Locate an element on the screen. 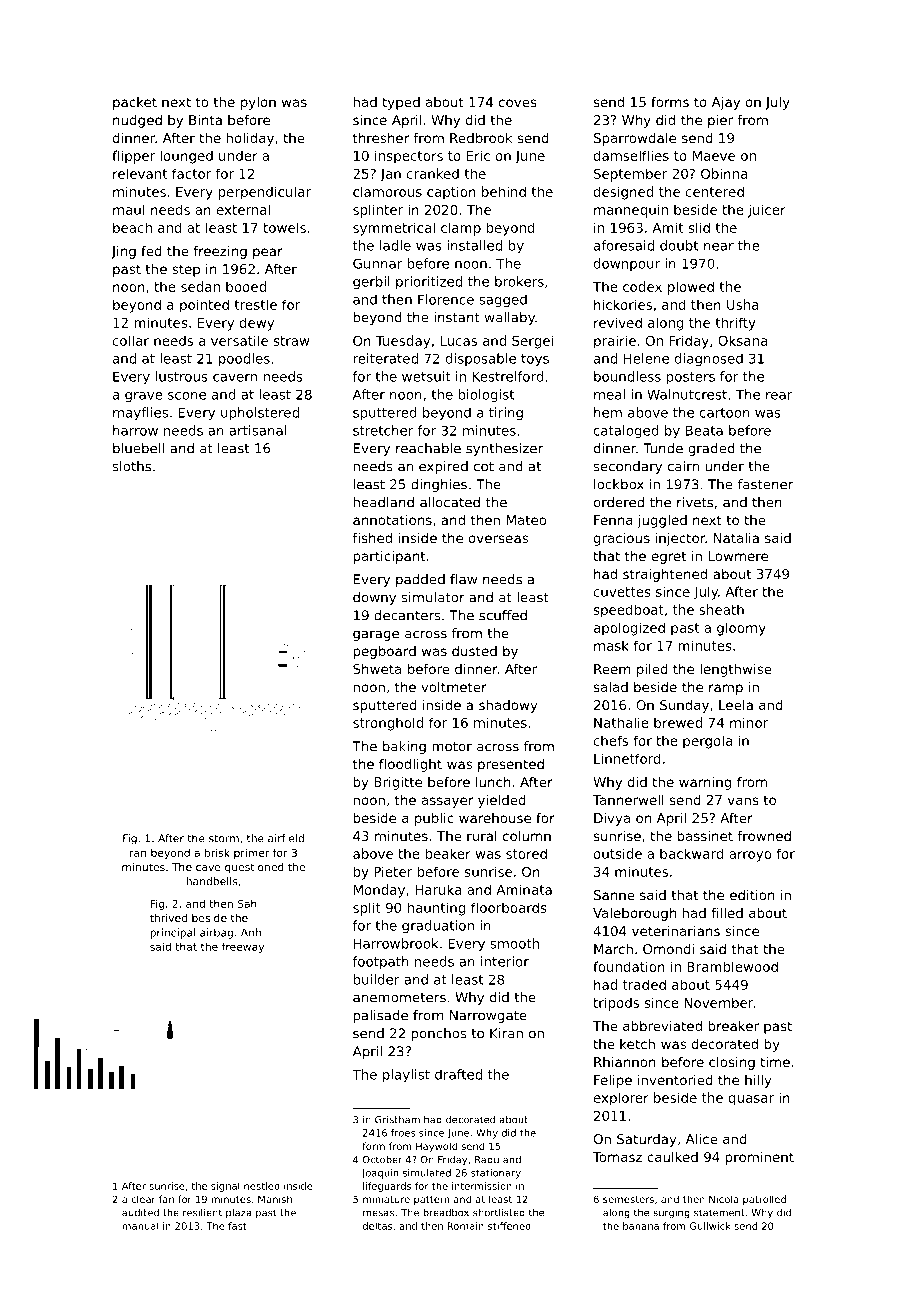  Brigitte is located at coordinates (398, 783).
